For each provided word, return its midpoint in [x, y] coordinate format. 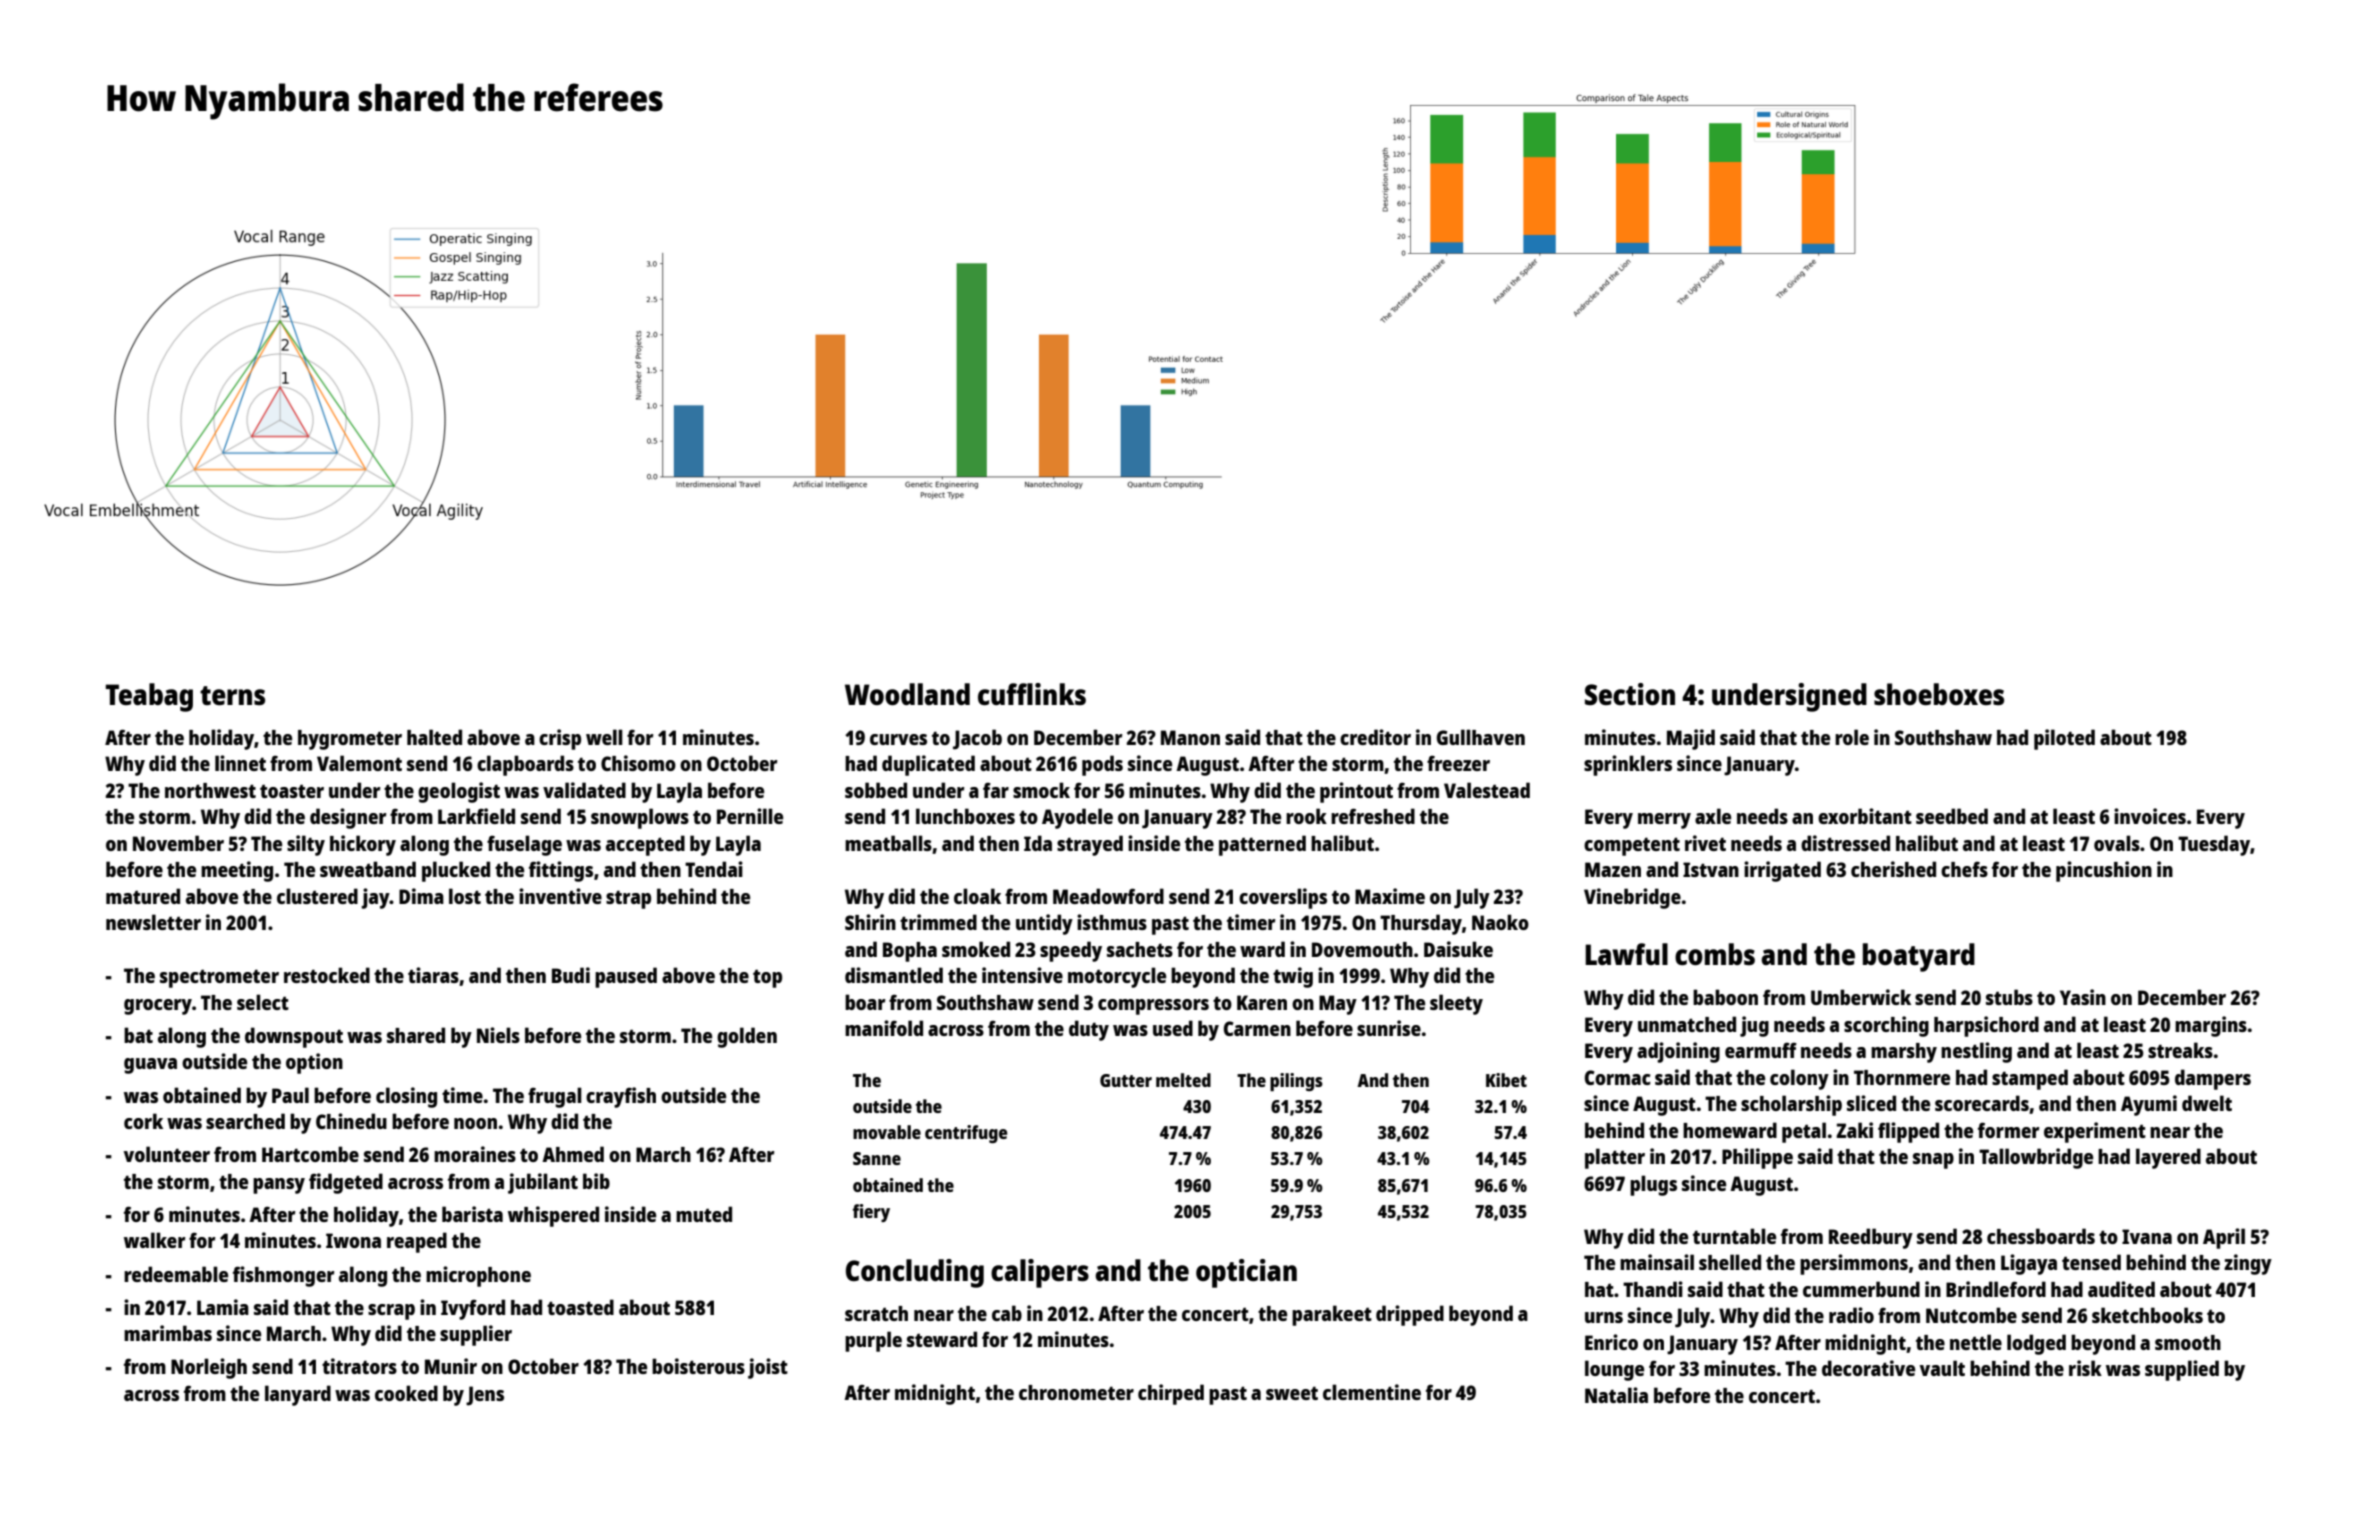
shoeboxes [1939, 694]
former [2008, 1130]
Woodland [907, 694]
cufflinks [1032, 694]
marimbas [168, 1333]
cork [143, 1121]
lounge [1614, 1370]
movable [887, 1132]
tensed [2091, 1262]
